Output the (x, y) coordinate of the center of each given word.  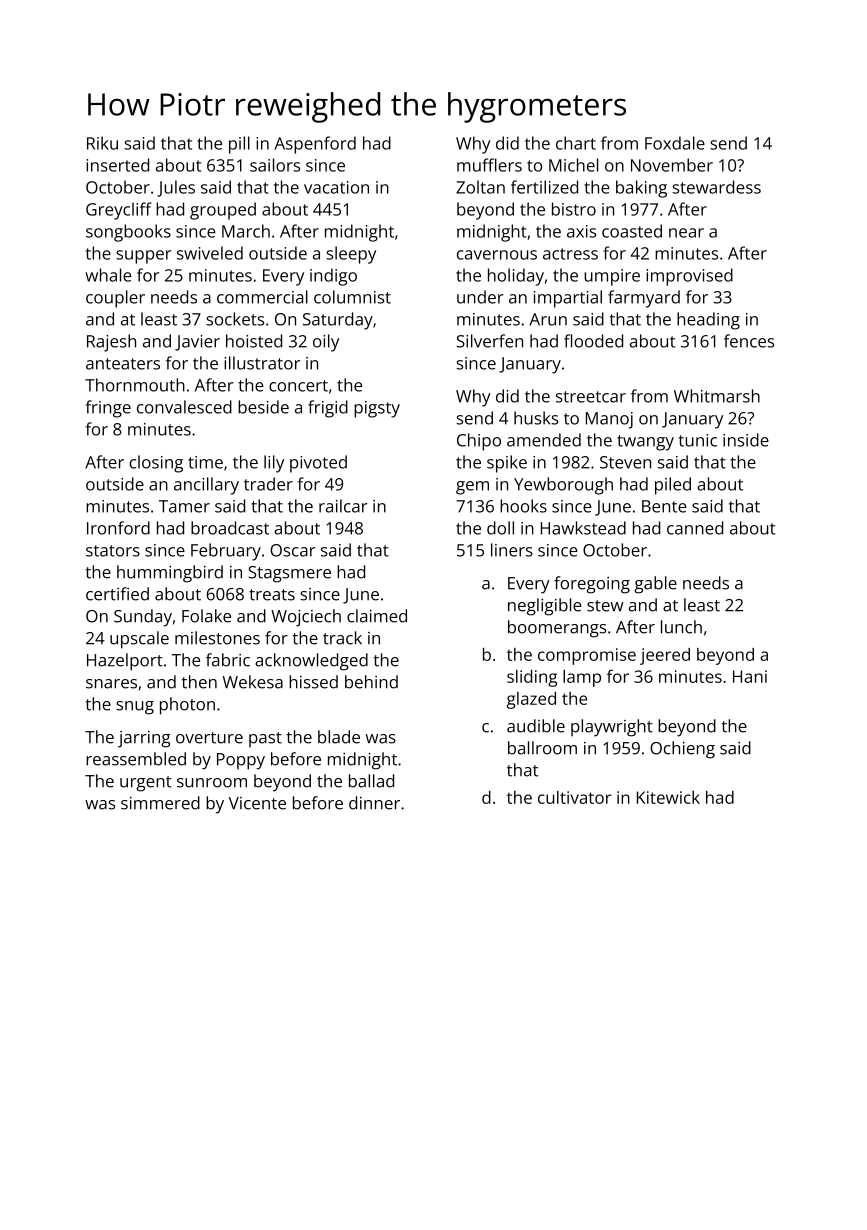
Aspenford (315, 145)
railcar (343, 506)
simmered (160, 803)
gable (655, 585)
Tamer (184, 506)
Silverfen (489, 341)
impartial (568, 299)
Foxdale (675, 143)
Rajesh (111, 343)
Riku (102, 143)
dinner (374, 803)
